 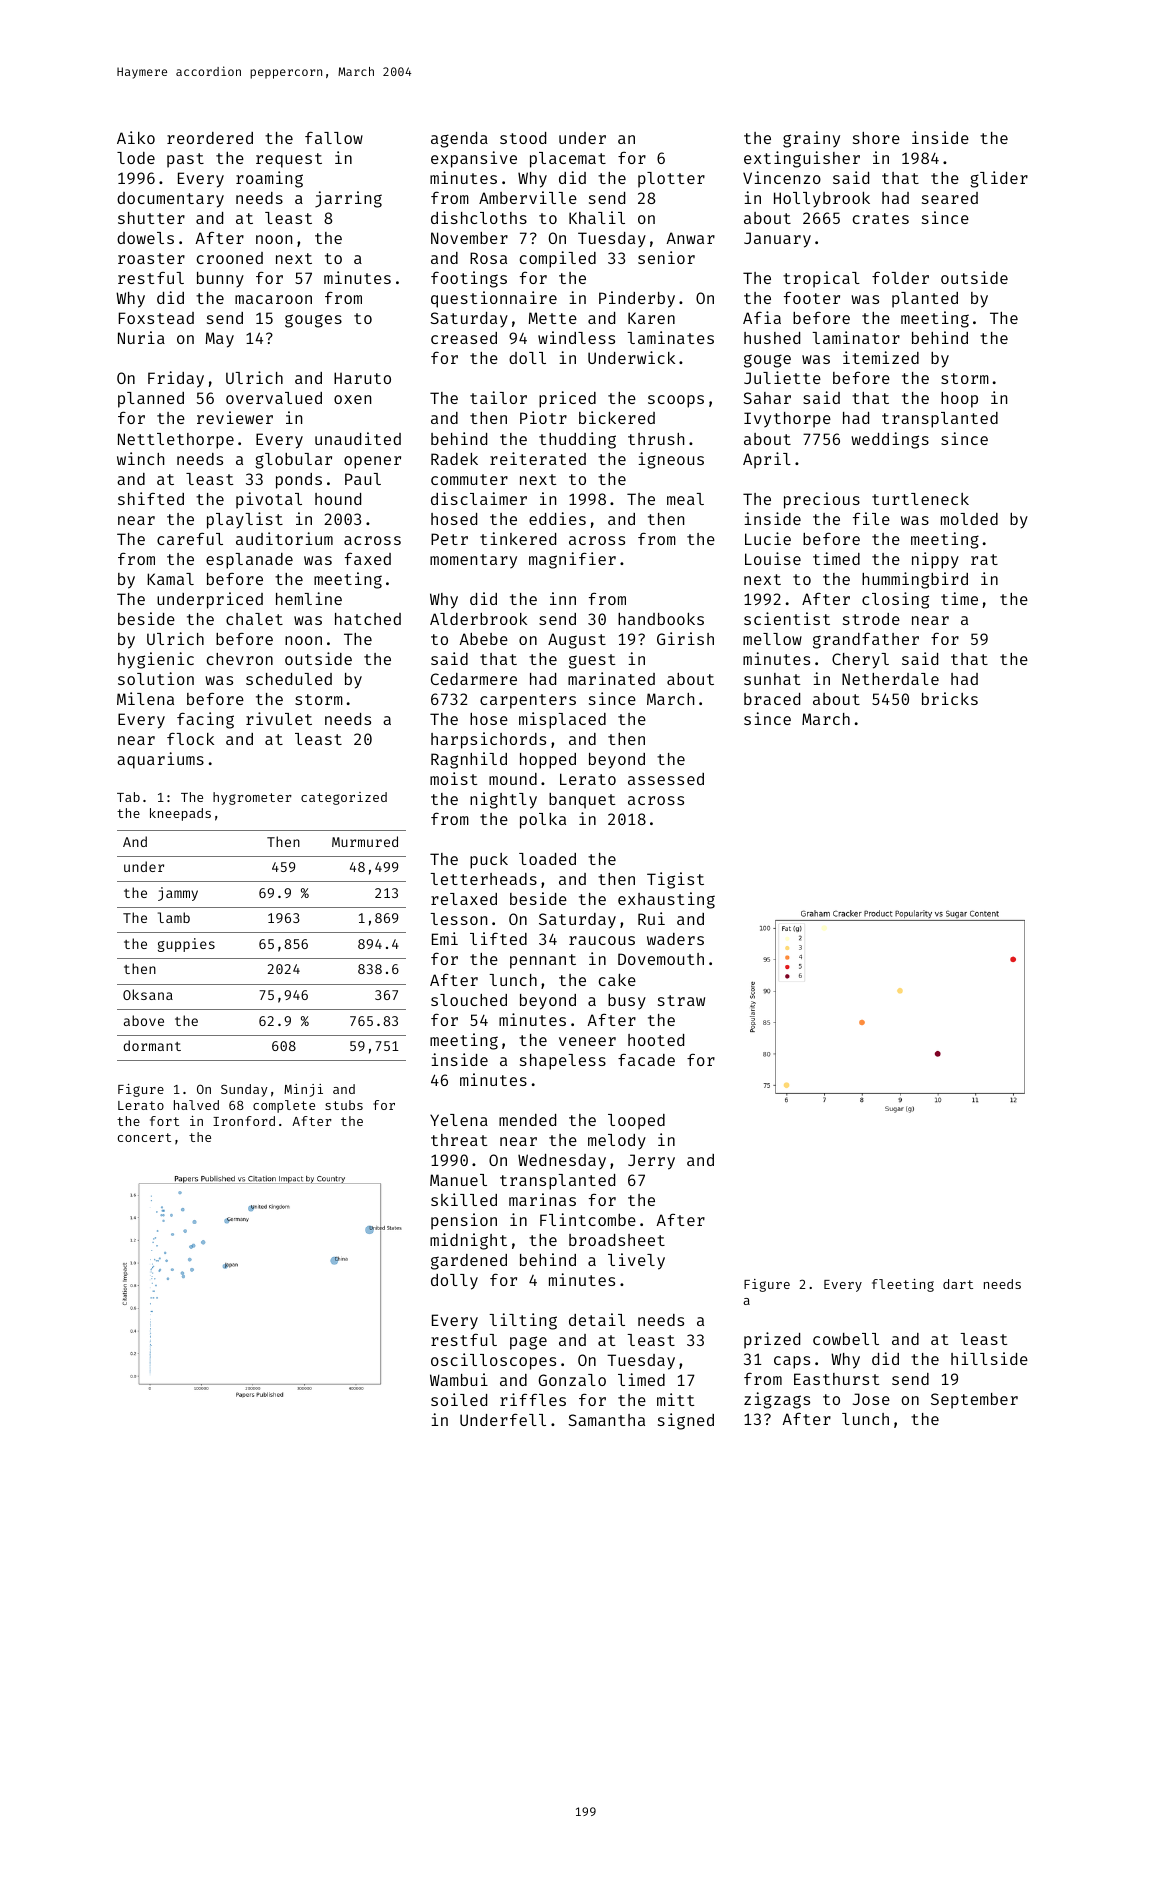 What do you see at coordinates (811, 139) in the screenshot?
I see `grainy` at bounding box center [811, 139].
